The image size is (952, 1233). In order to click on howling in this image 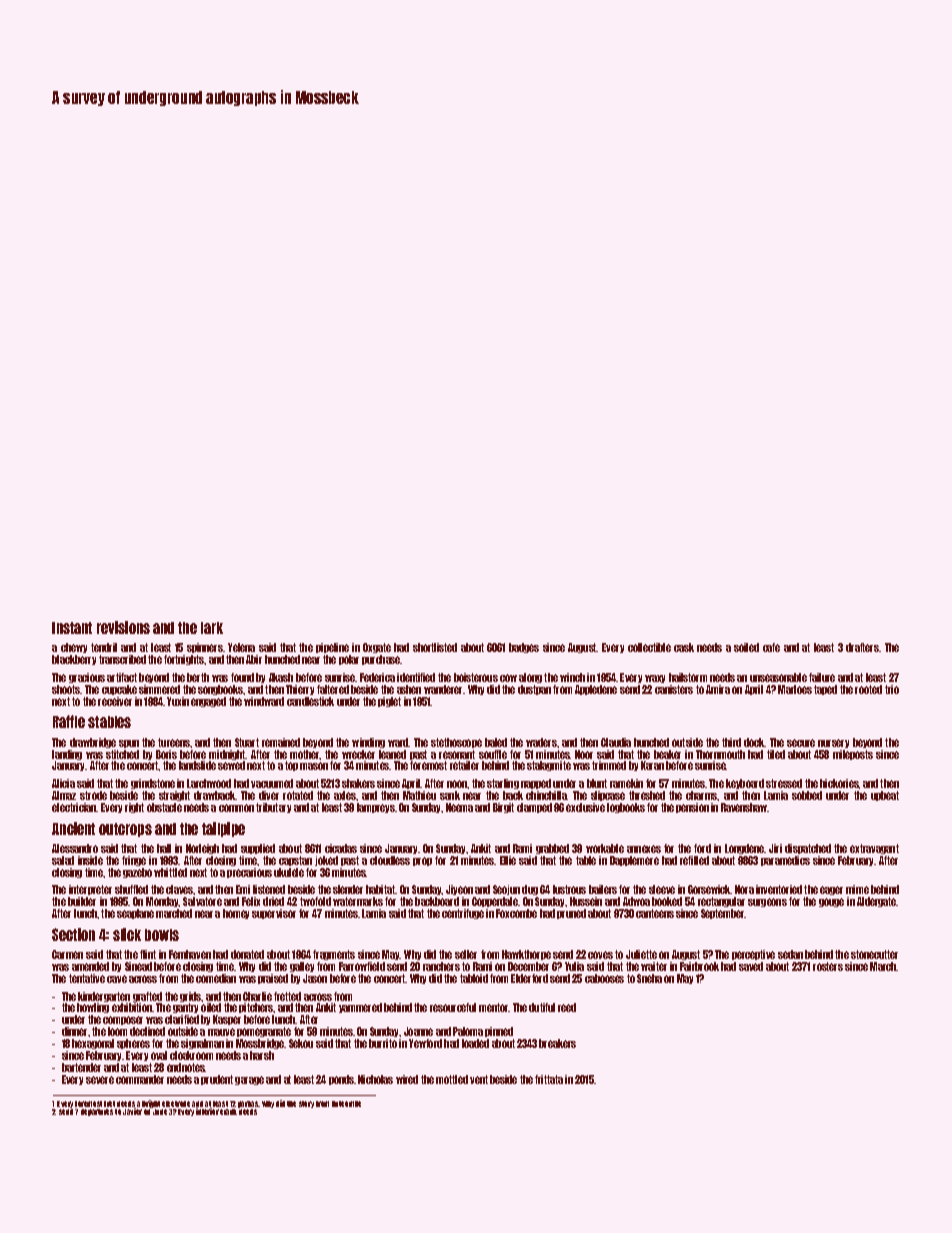, I will do `click(93, 1008)`.
